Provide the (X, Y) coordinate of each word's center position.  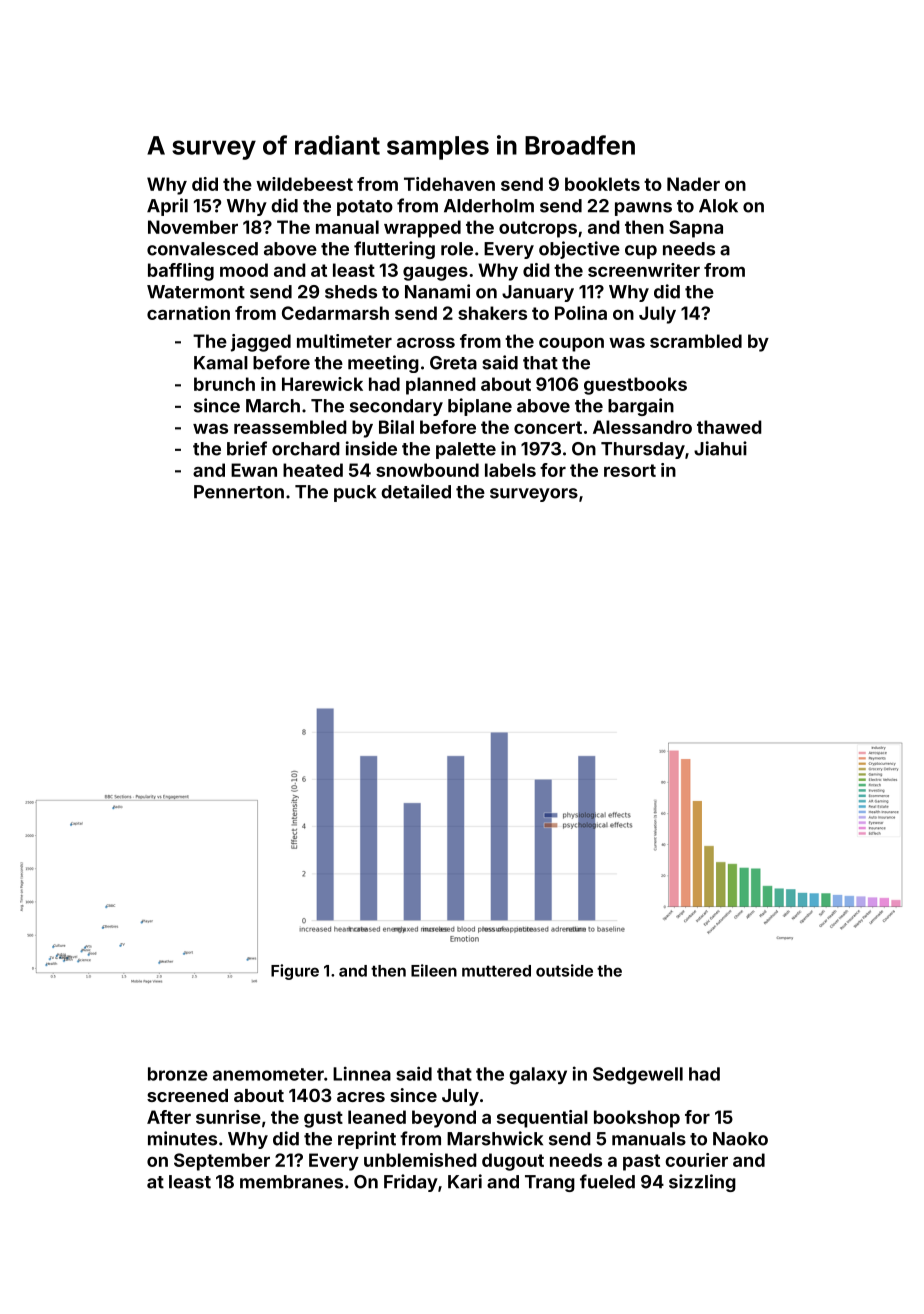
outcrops (538, 229)
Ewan (254, 470)
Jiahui (720, 448)
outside (564, 970)
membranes (291, 1182)
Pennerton (239, 492)
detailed (416, 491)
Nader (693, 184)
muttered (496, 971)
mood (244, 270)
